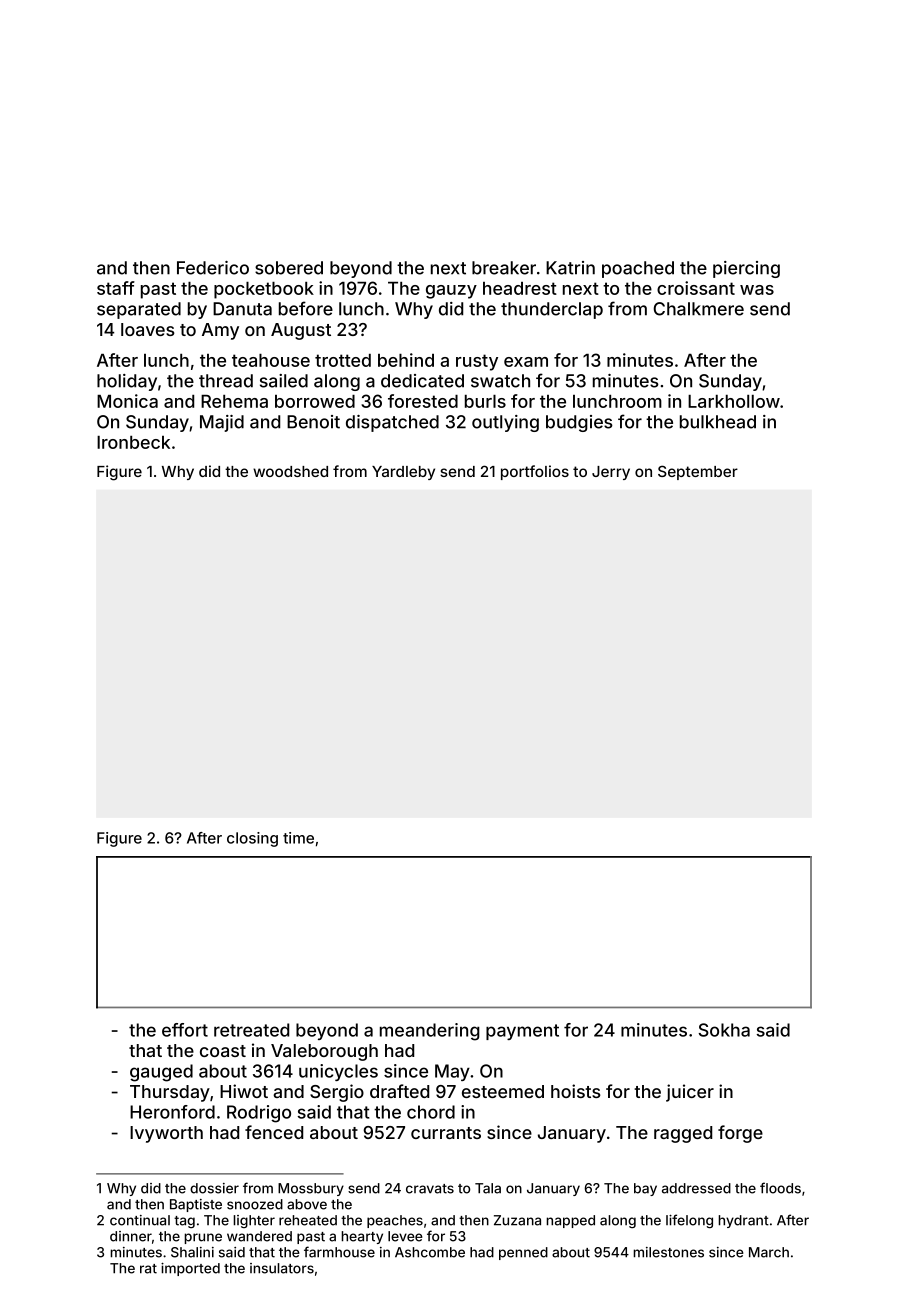 Image resolution: width=908 pixels, height=1316 pixels. What do you see at coordinates (251, 1030) in the screenshot?
I see `retreated` at bounding box center [251, 1030].
